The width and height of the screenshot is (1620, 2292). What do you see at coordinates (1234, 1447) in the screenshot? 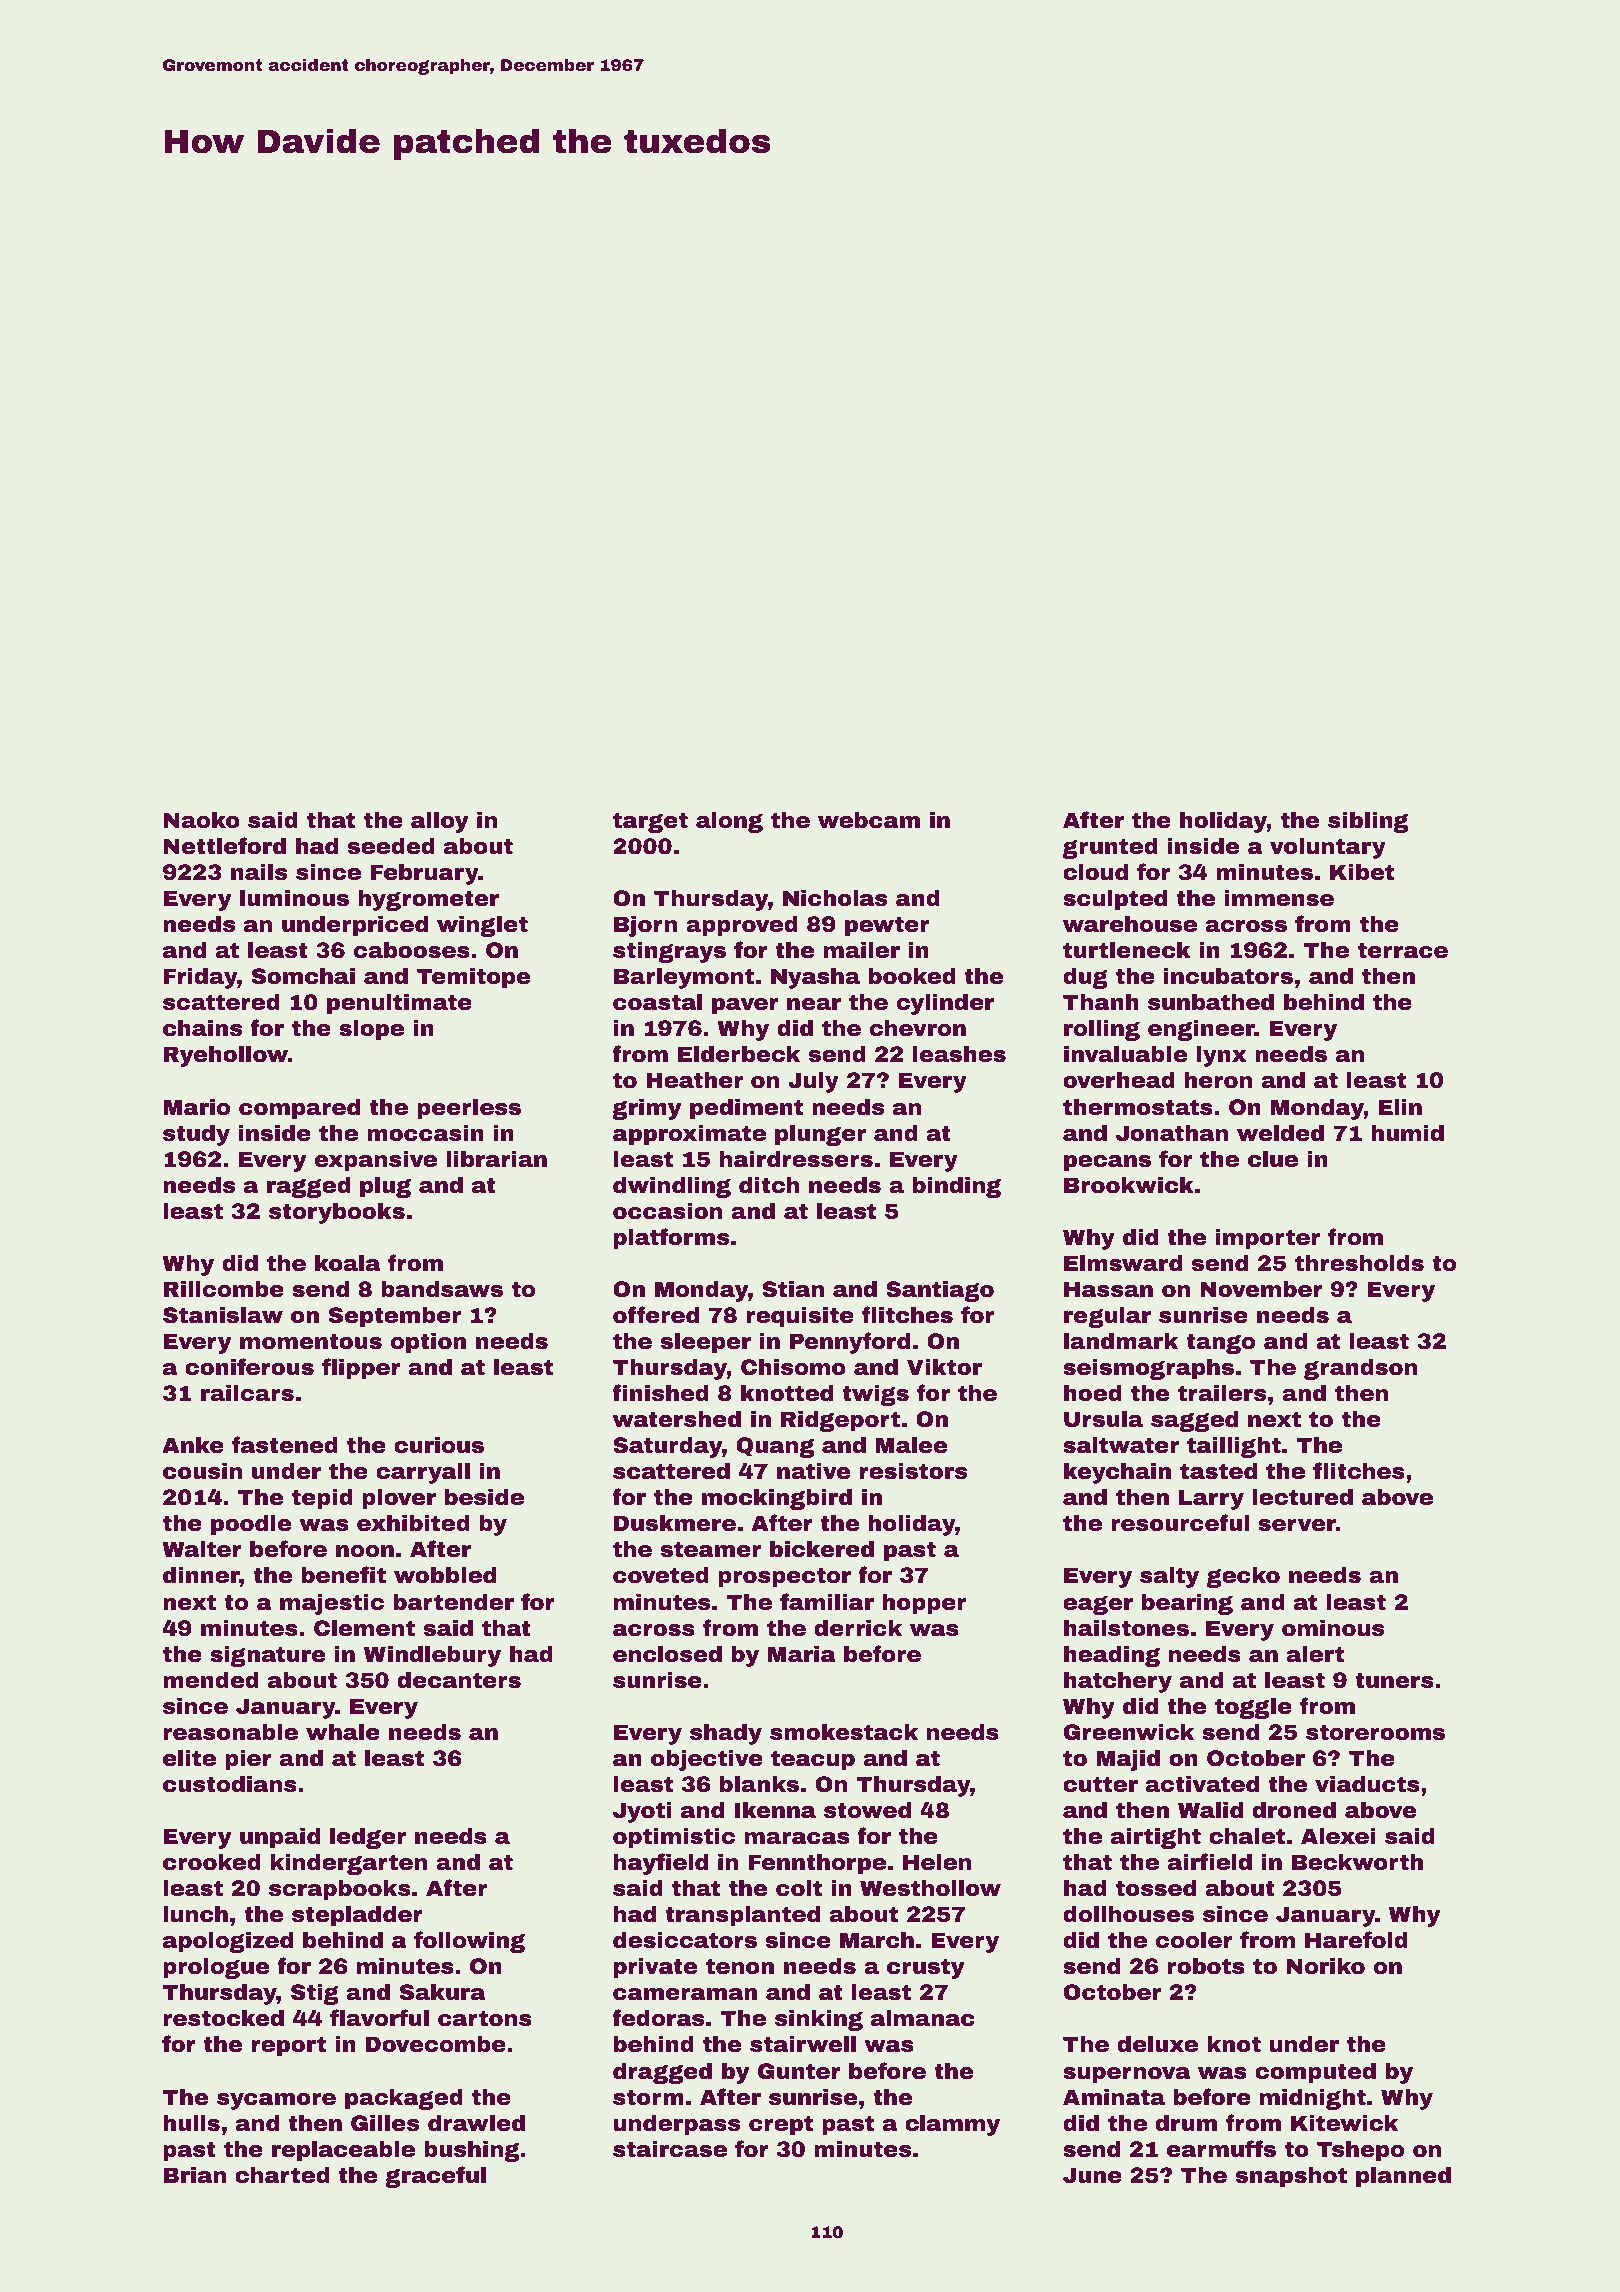
I see `taillight` at bounding box center [1234, 1447].
